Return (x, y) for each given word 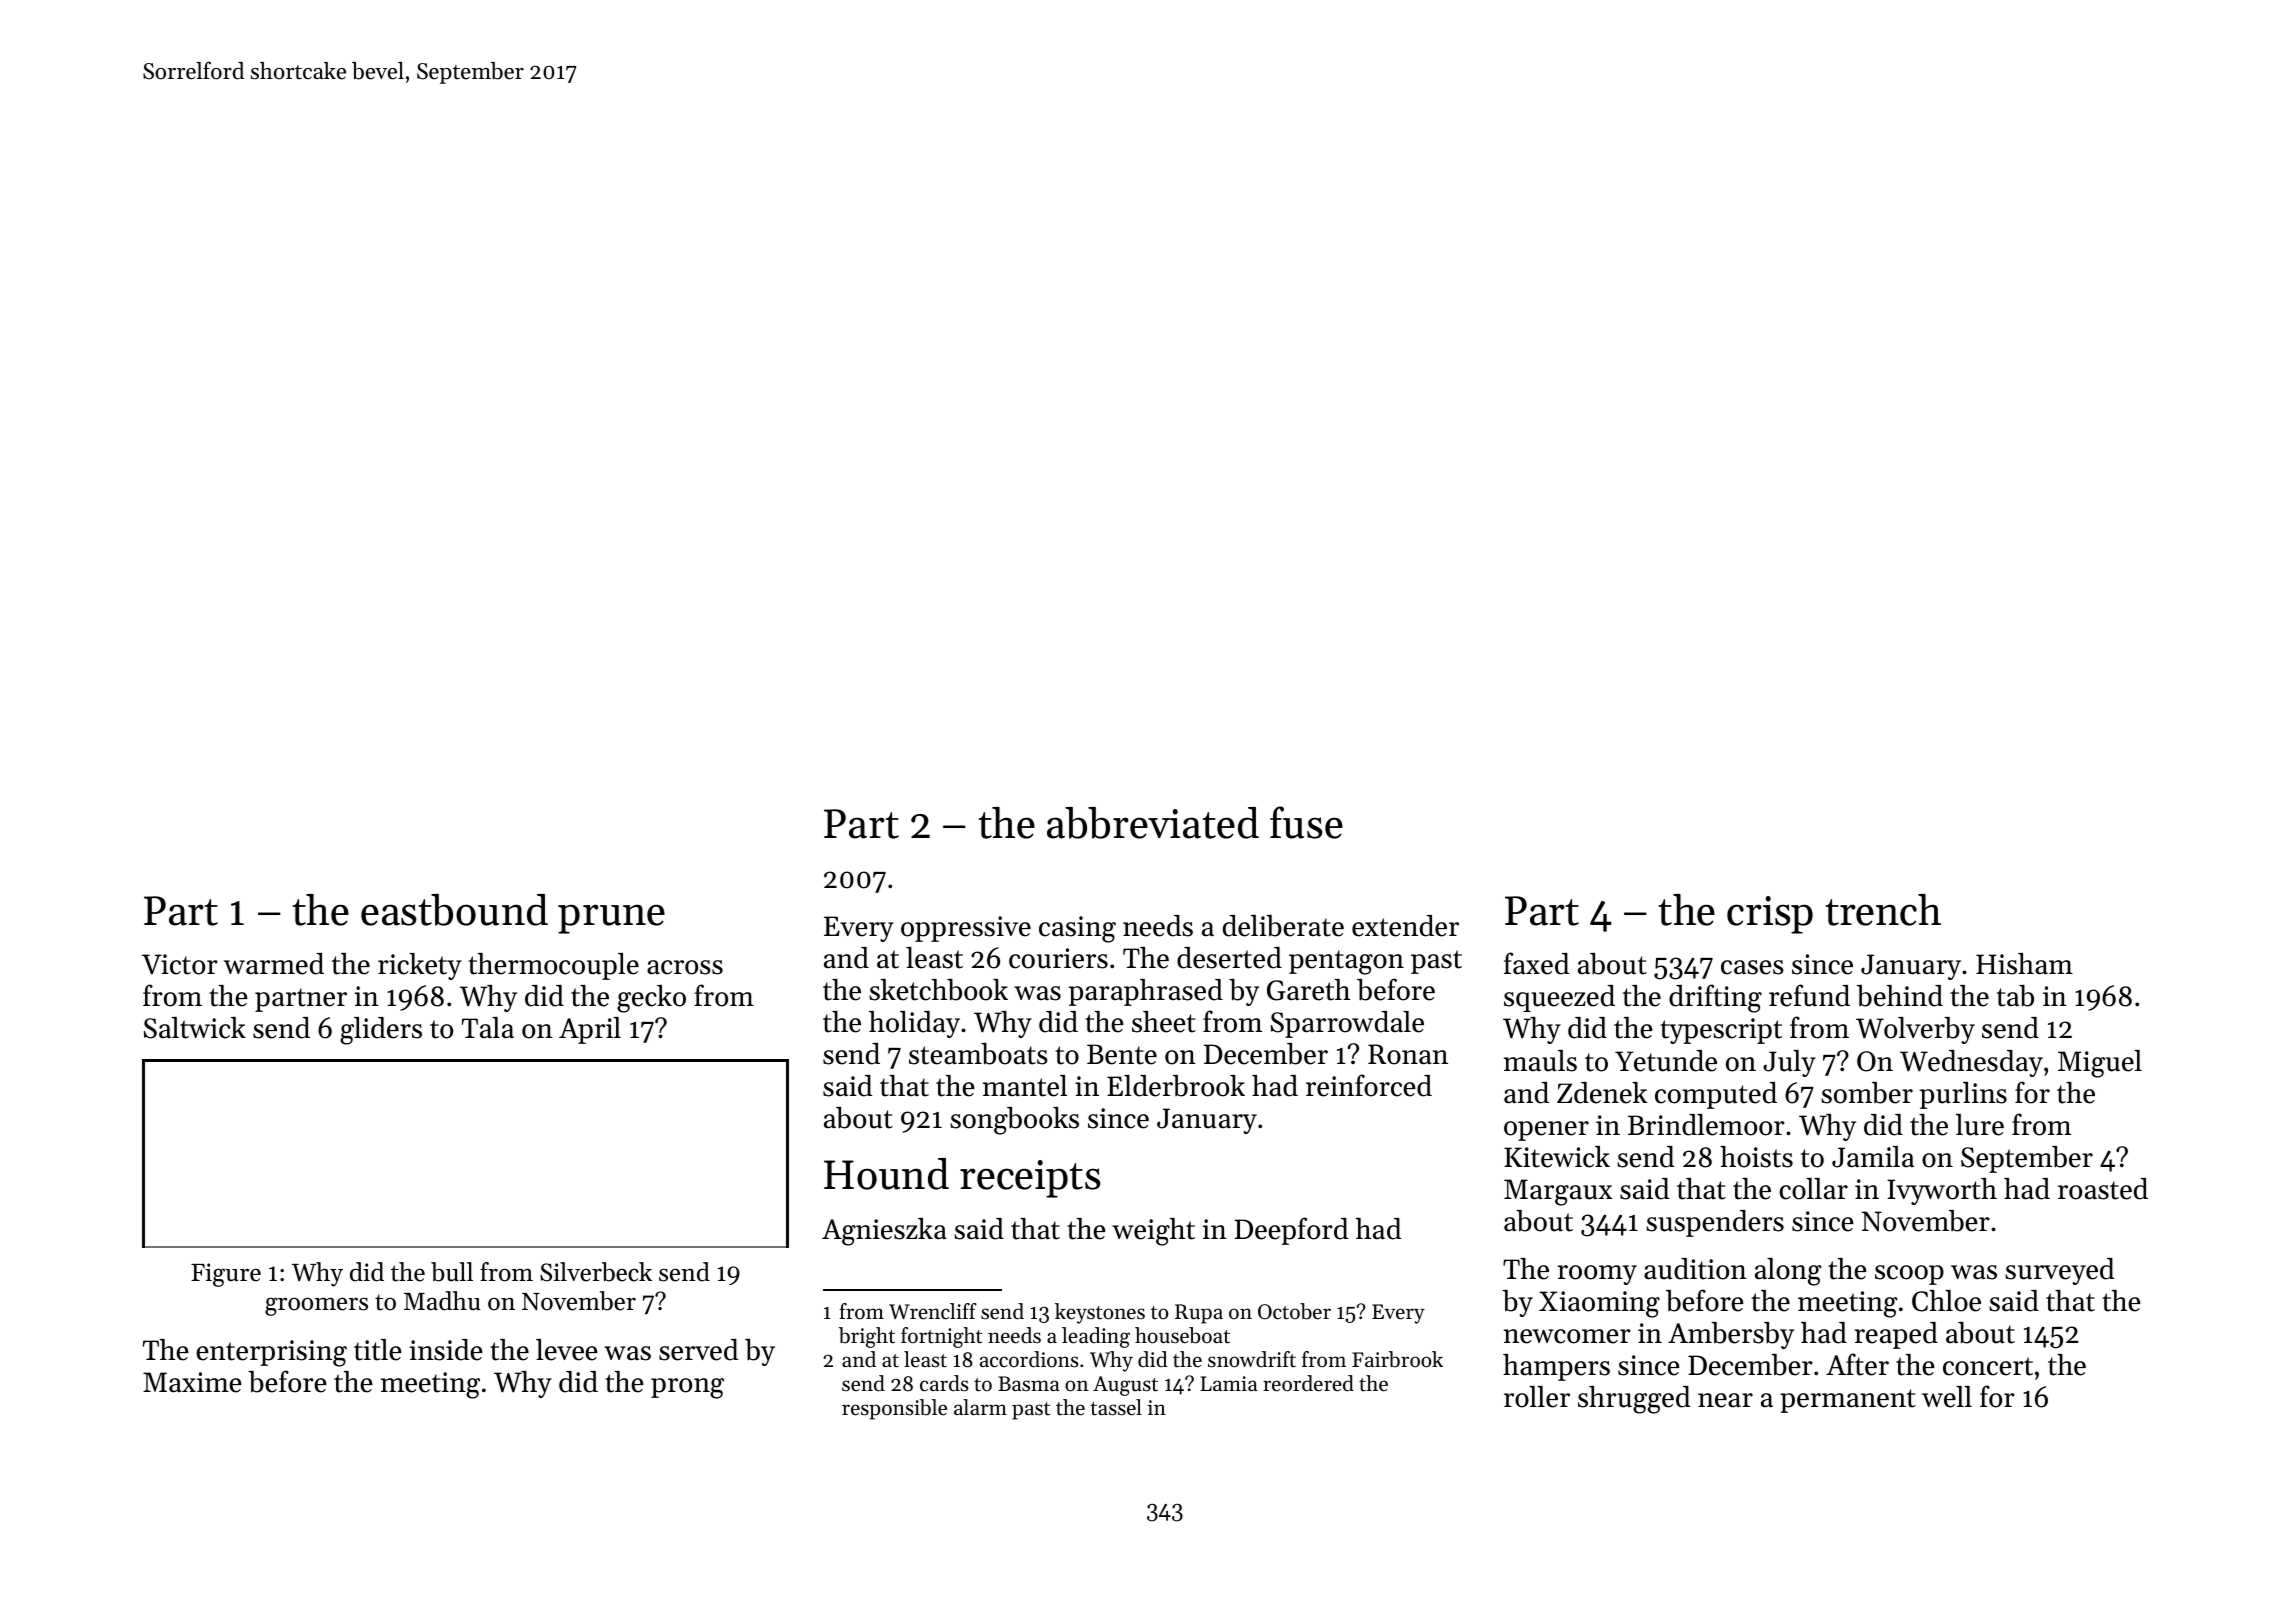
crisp (1770, 915)
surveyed (2059, 1271)
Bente (1122, 1054)
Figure (226, 1275)
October (1294, 1311)
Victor (180, 964)
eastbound (454, 910)
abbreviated (1153, 823)
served (698, 1350)
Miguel (2100, 1064)
